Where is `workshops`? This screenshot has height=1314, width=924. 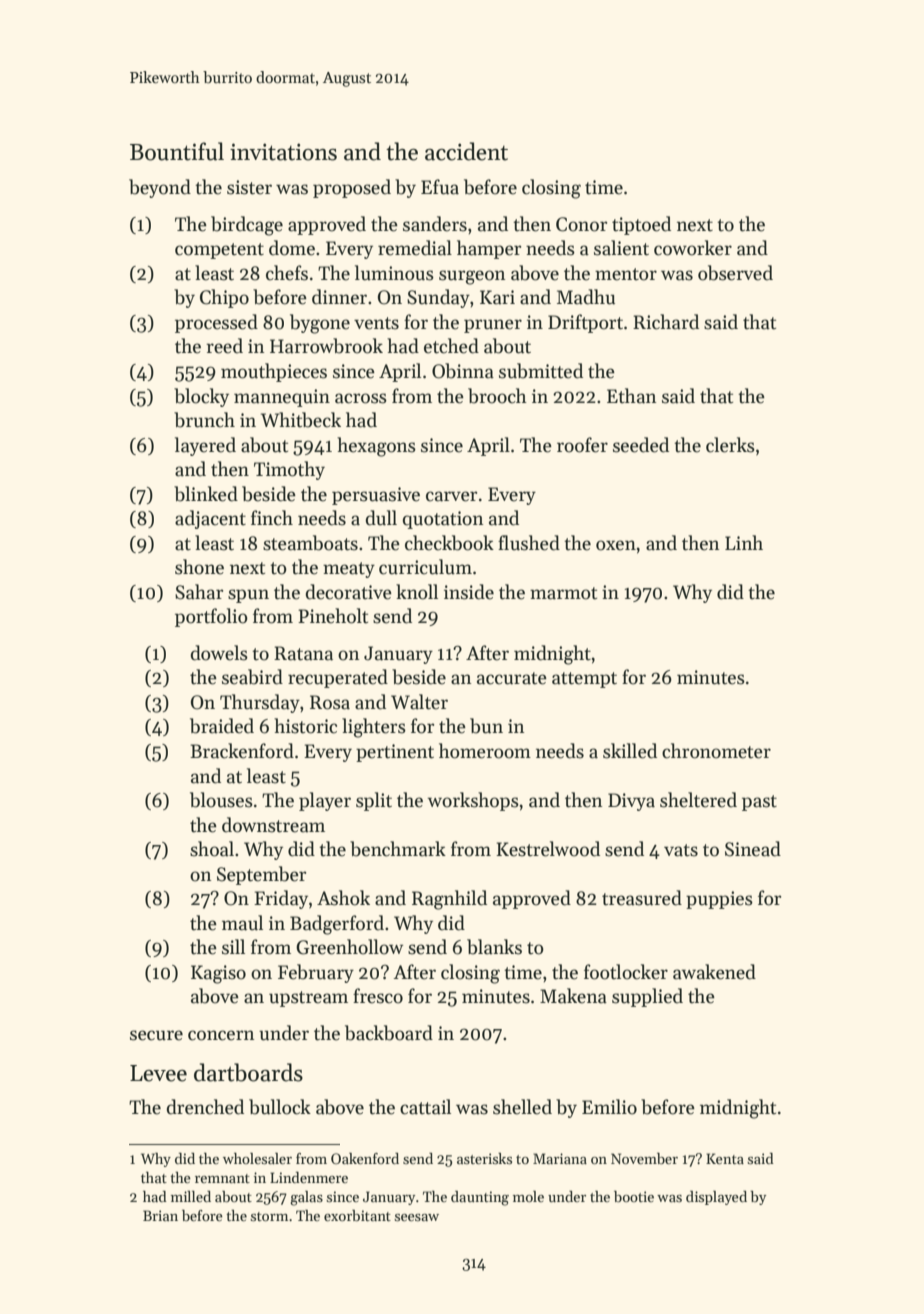
workshops is located at coordinates (473, 801).
